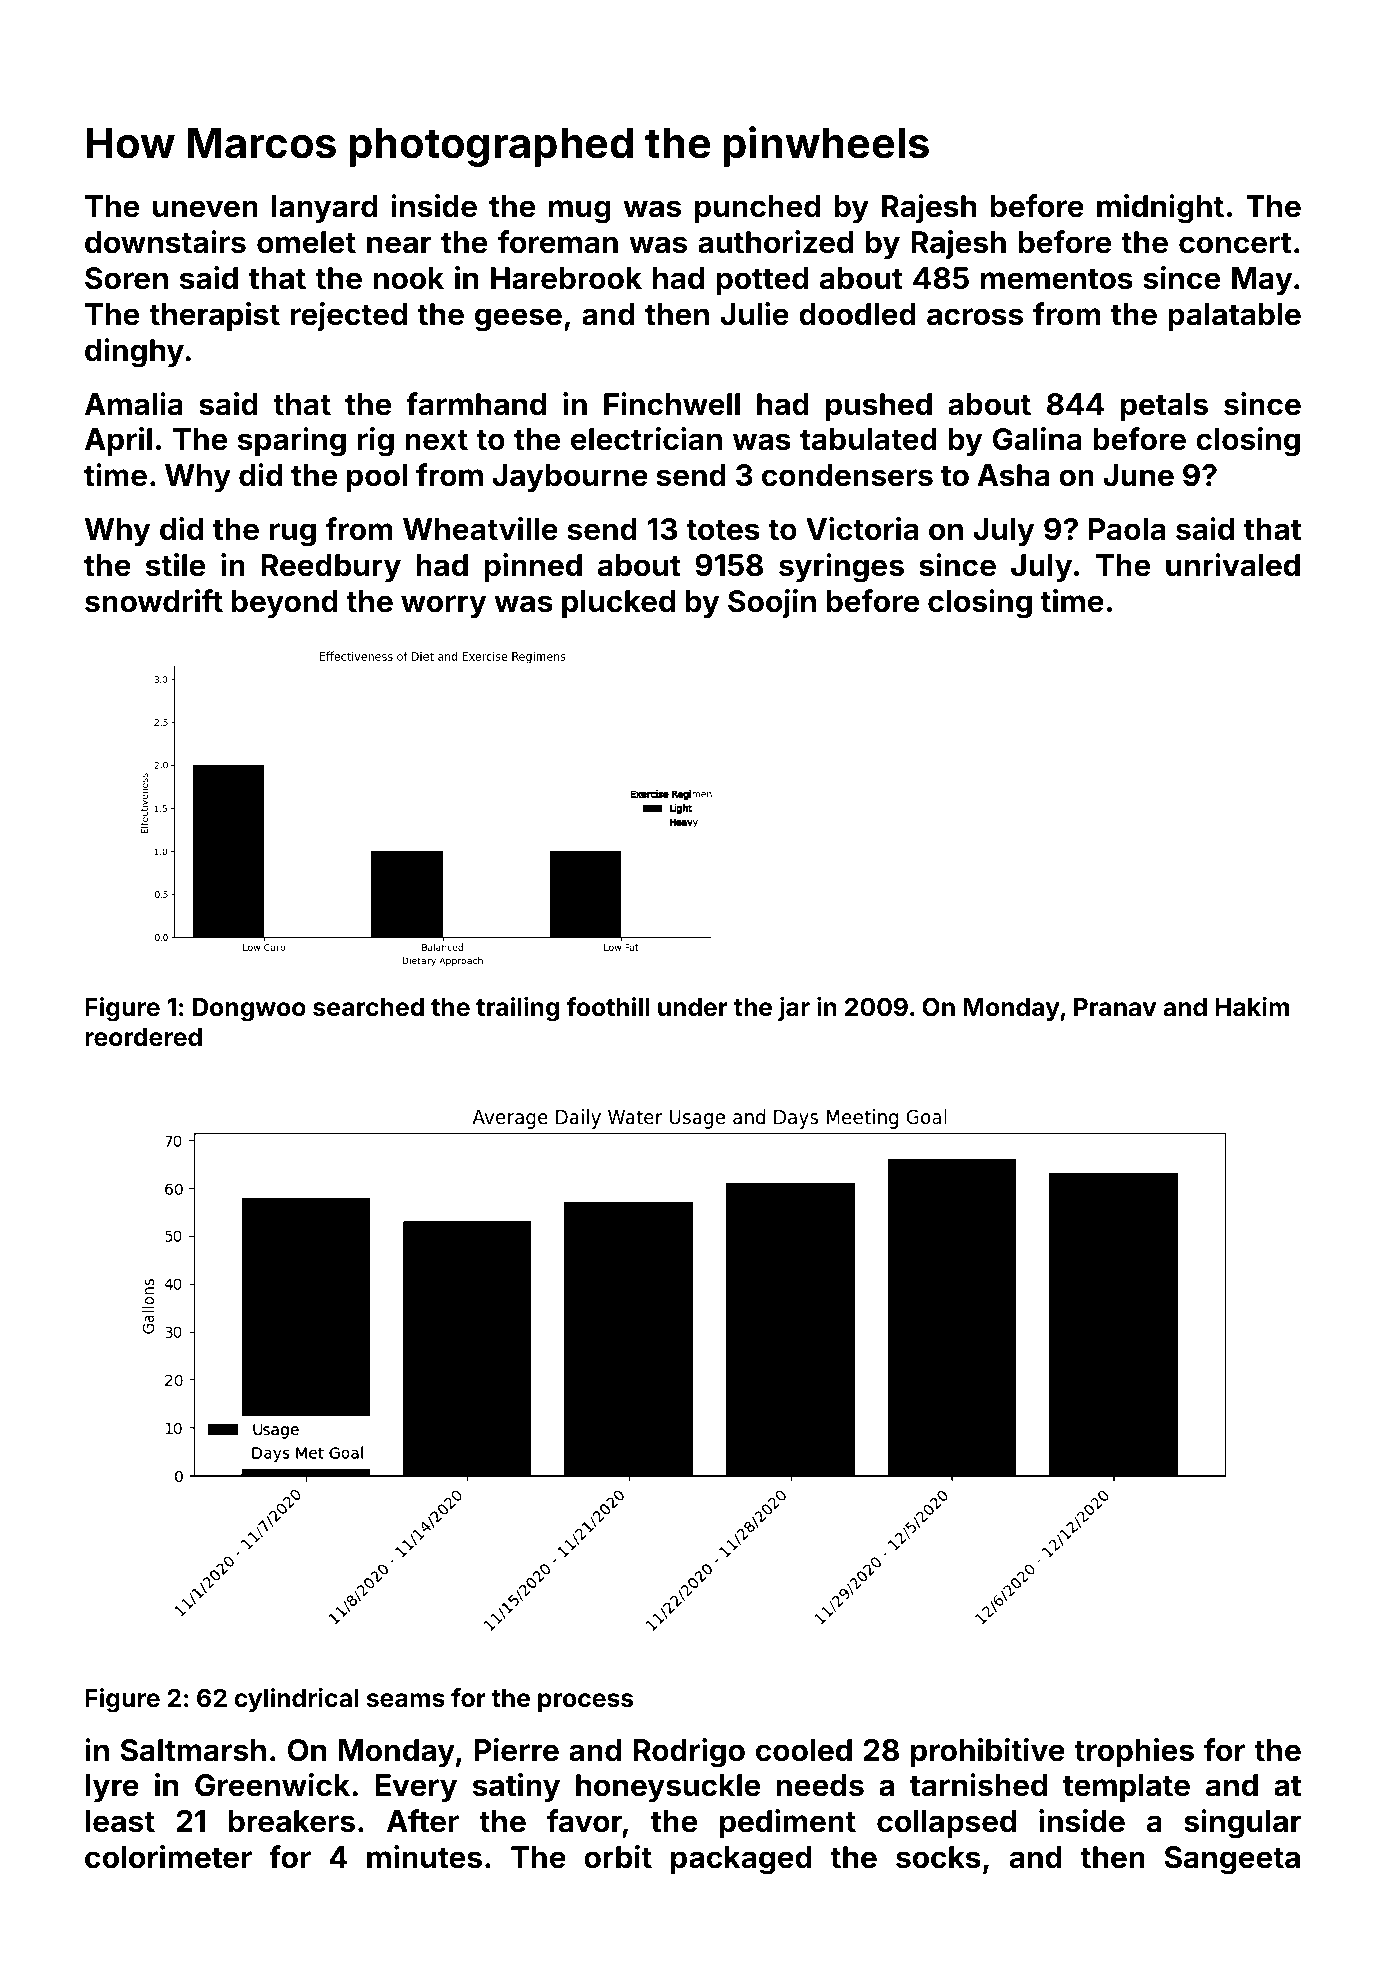 The height and width of the screenshot is (1969, 1386). I want to click on under, so click(693, 1007).
